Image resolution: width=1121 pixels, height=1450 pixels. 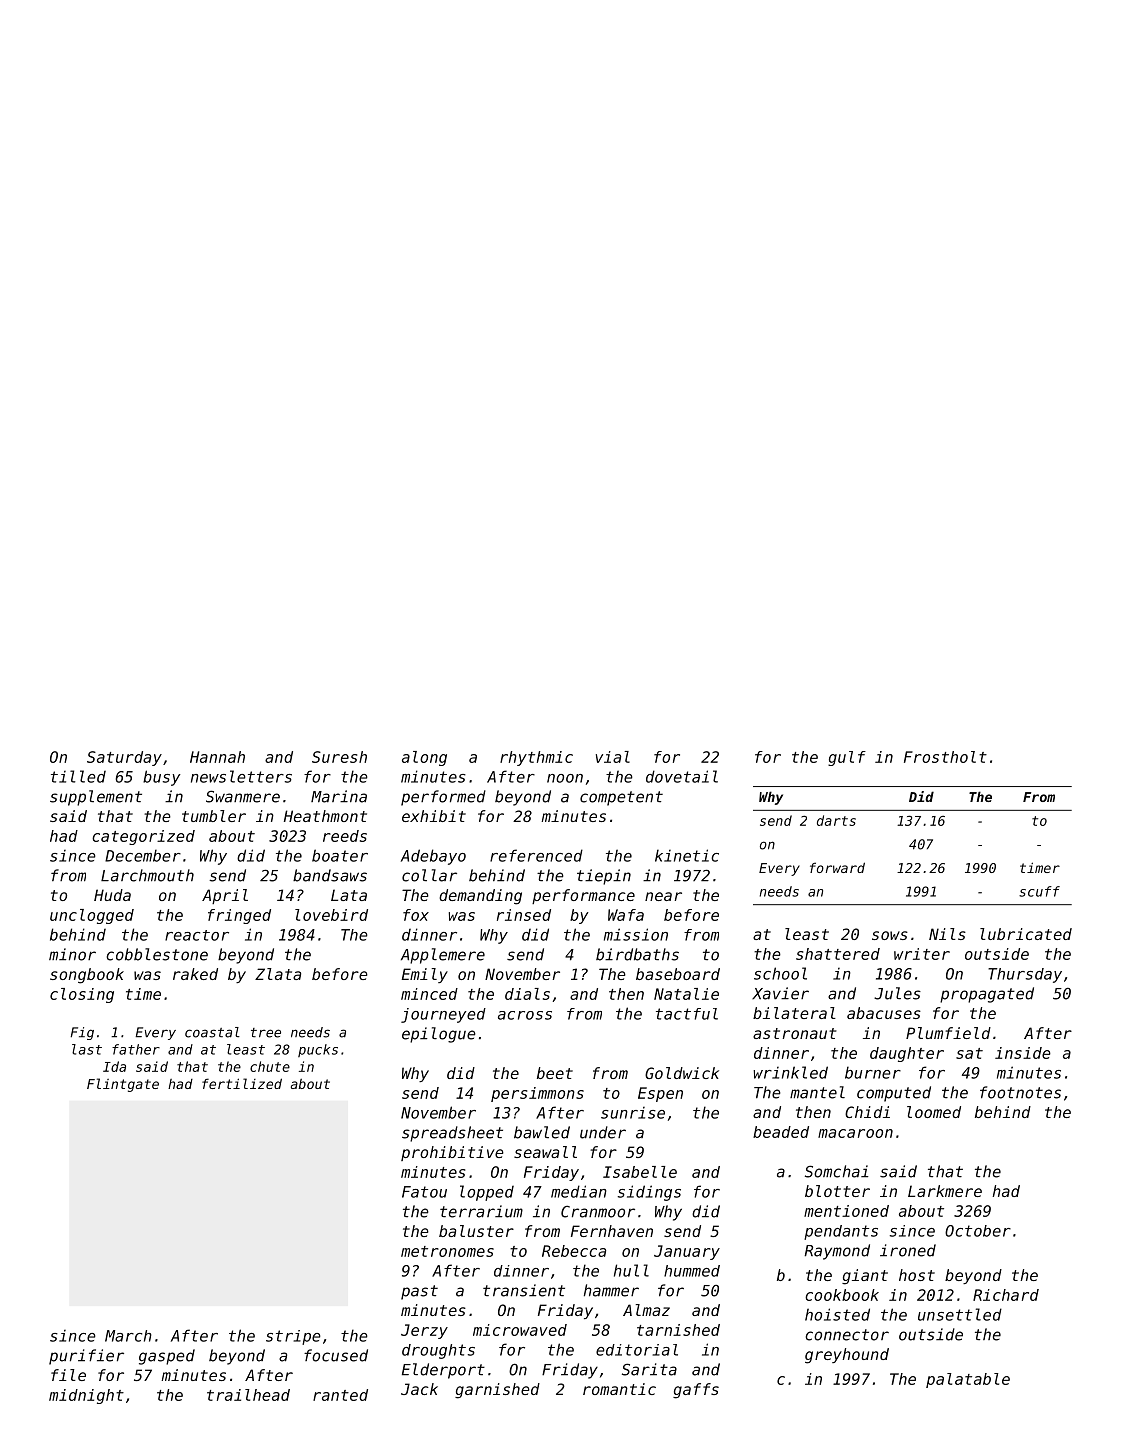 What do you see at coordinates (86, 1396) in the image?
I see `midnight` at bounding box center [86, 1396].
